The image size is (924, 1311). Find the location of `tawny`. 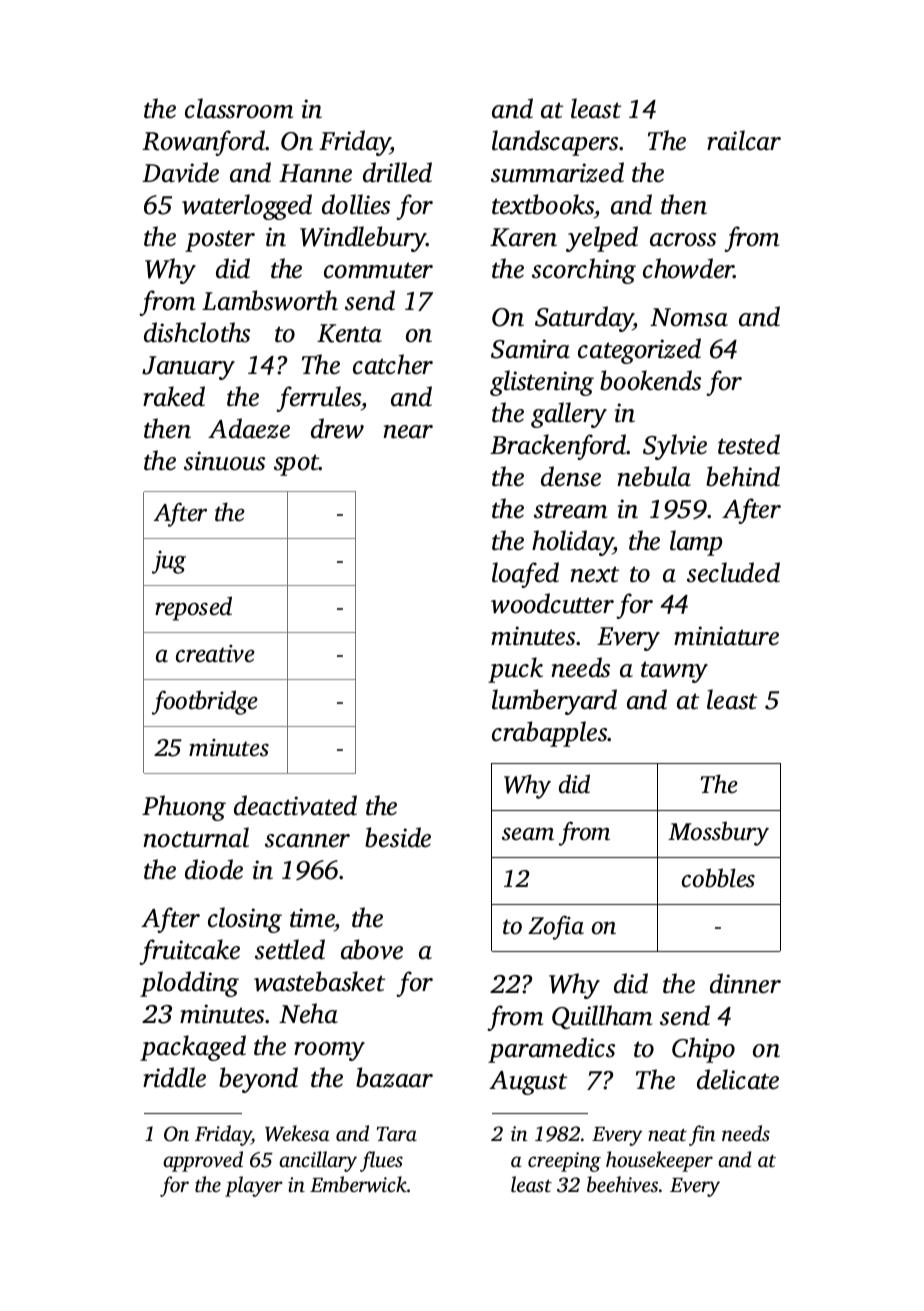

tawny is located at coordinates (674, 672).
